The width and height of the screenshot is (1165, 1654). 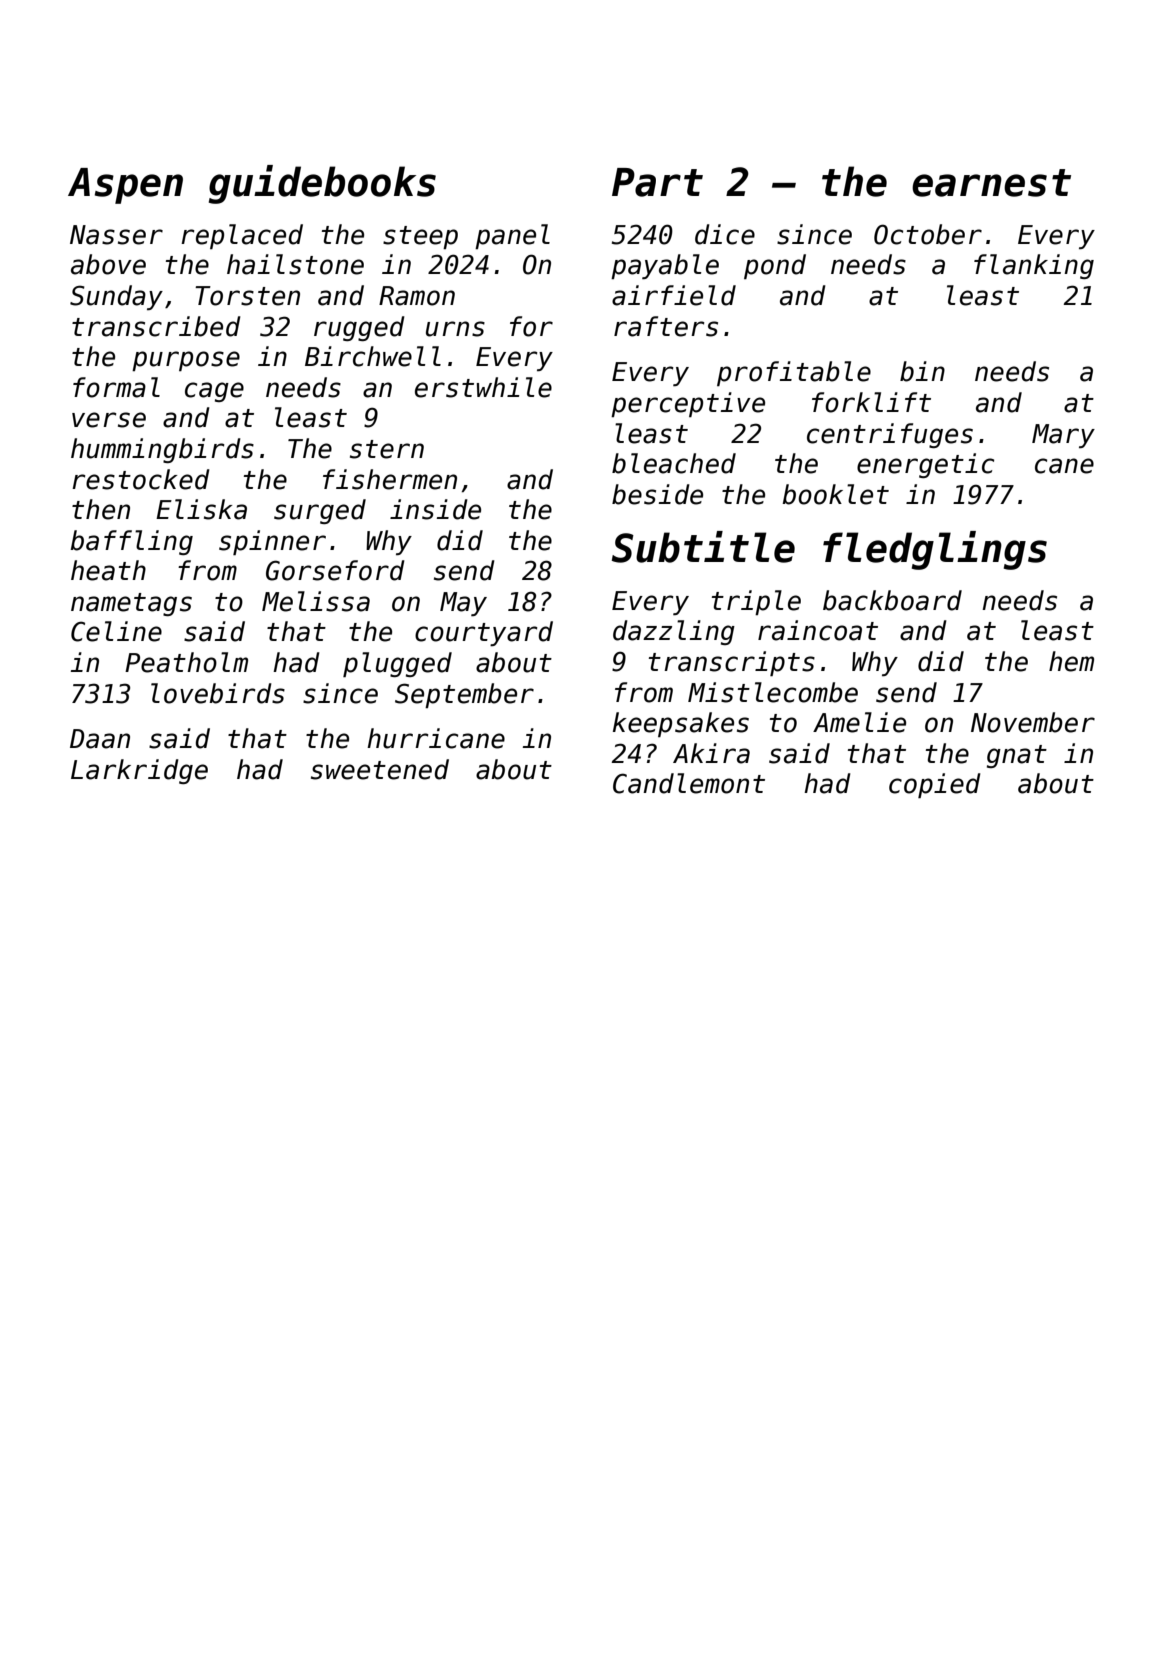 What do you see at coordinates (688, 404) in the screenshot?
I see `perceptive` at bounding box center [688, 404].
